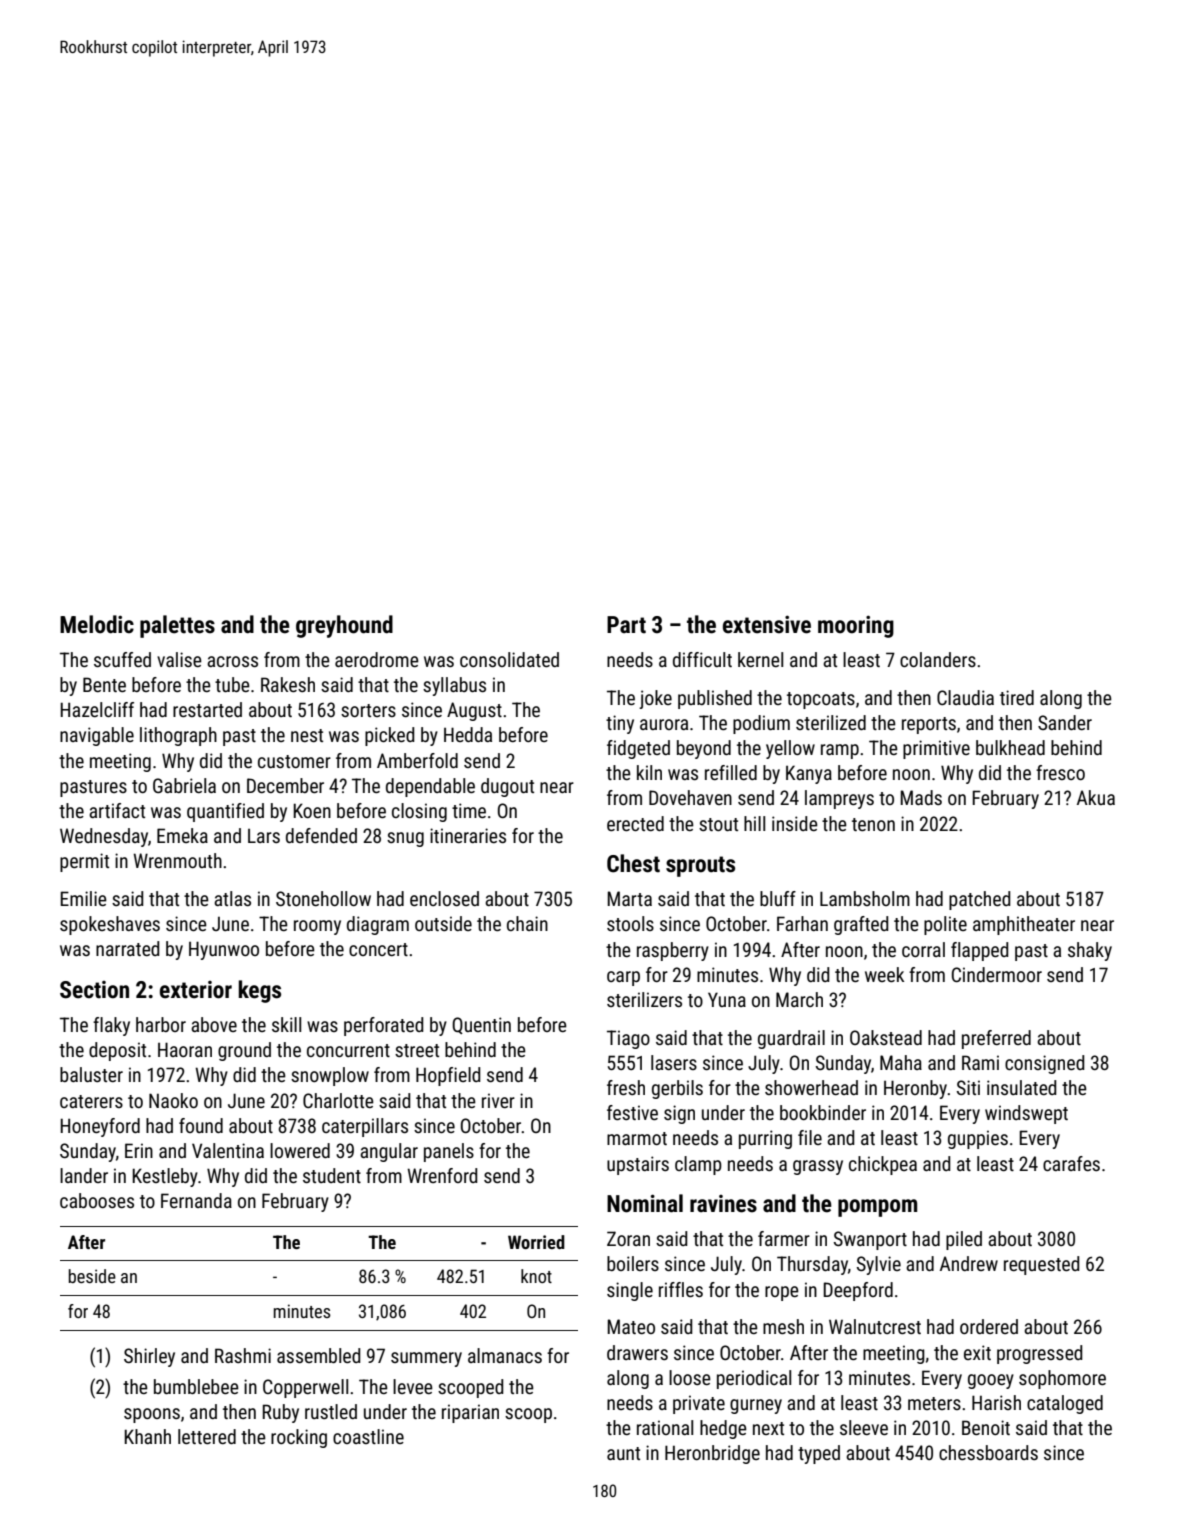 This document has width=1184, height=1532. I want to click on Hedda, so click(468, 734).
